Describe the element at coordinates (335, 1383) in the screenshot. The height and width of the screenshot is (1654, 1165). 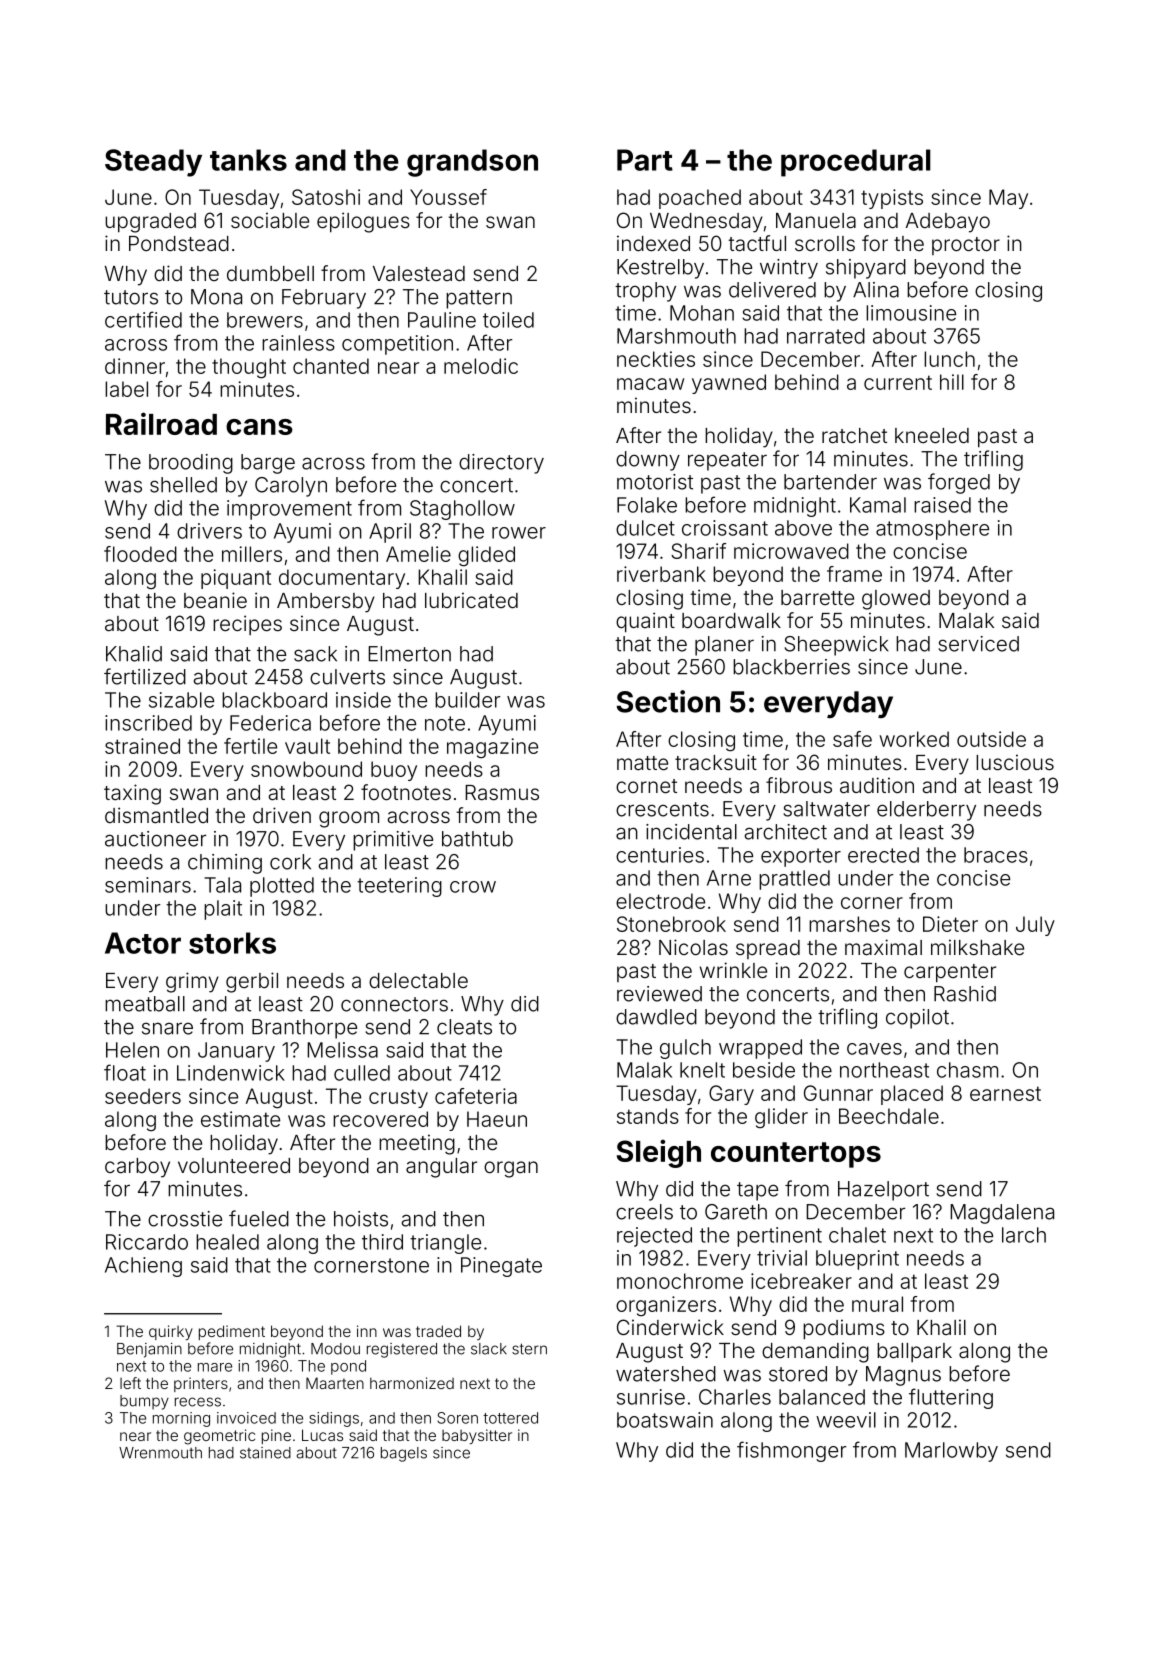
I see `Maarten` at that location.
